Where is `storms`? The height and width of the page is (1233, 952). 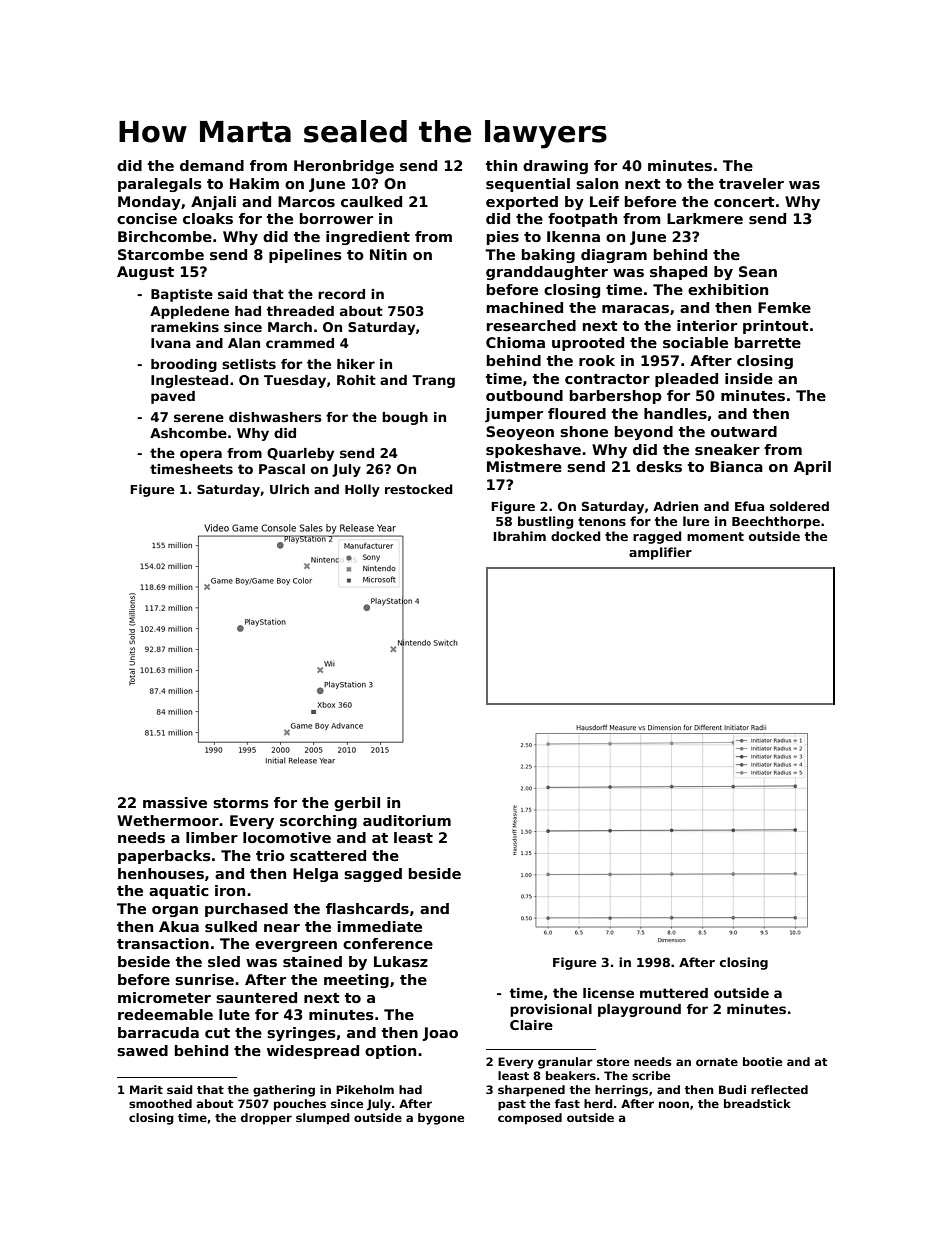
storms is located at coordinates (241, 803).
